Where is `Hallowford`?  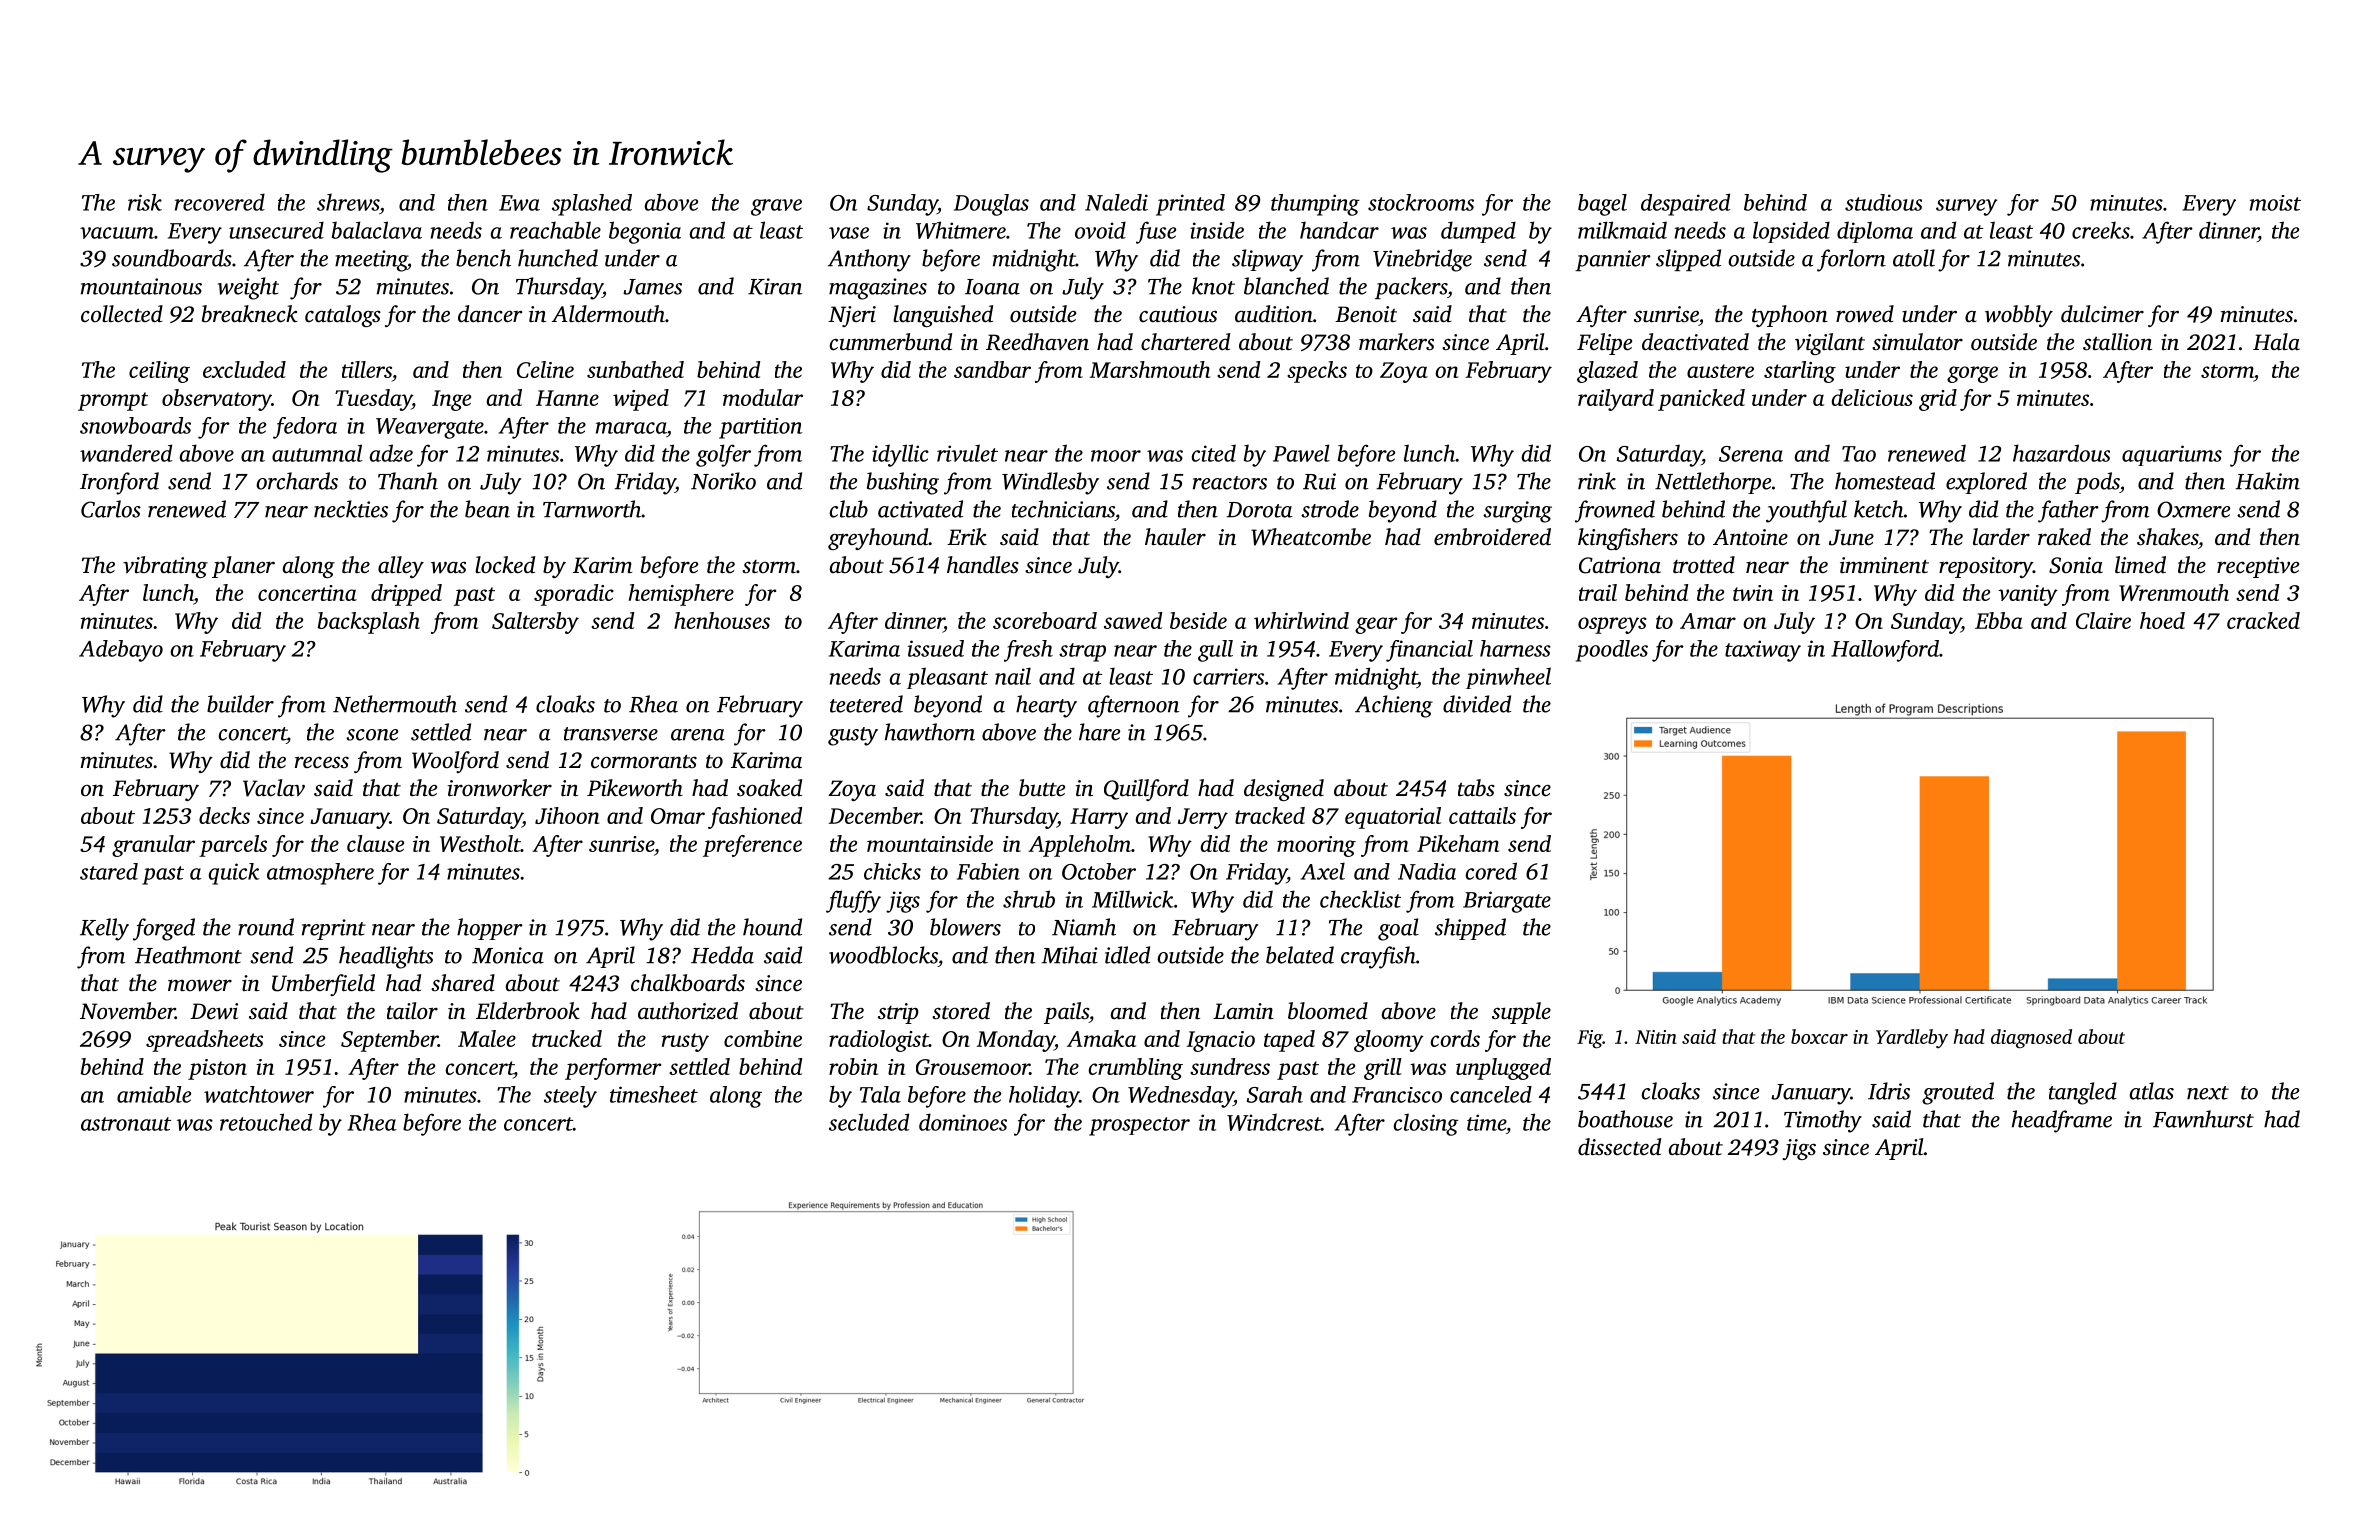 Hallowford is located at coordinates (1885, 651).
